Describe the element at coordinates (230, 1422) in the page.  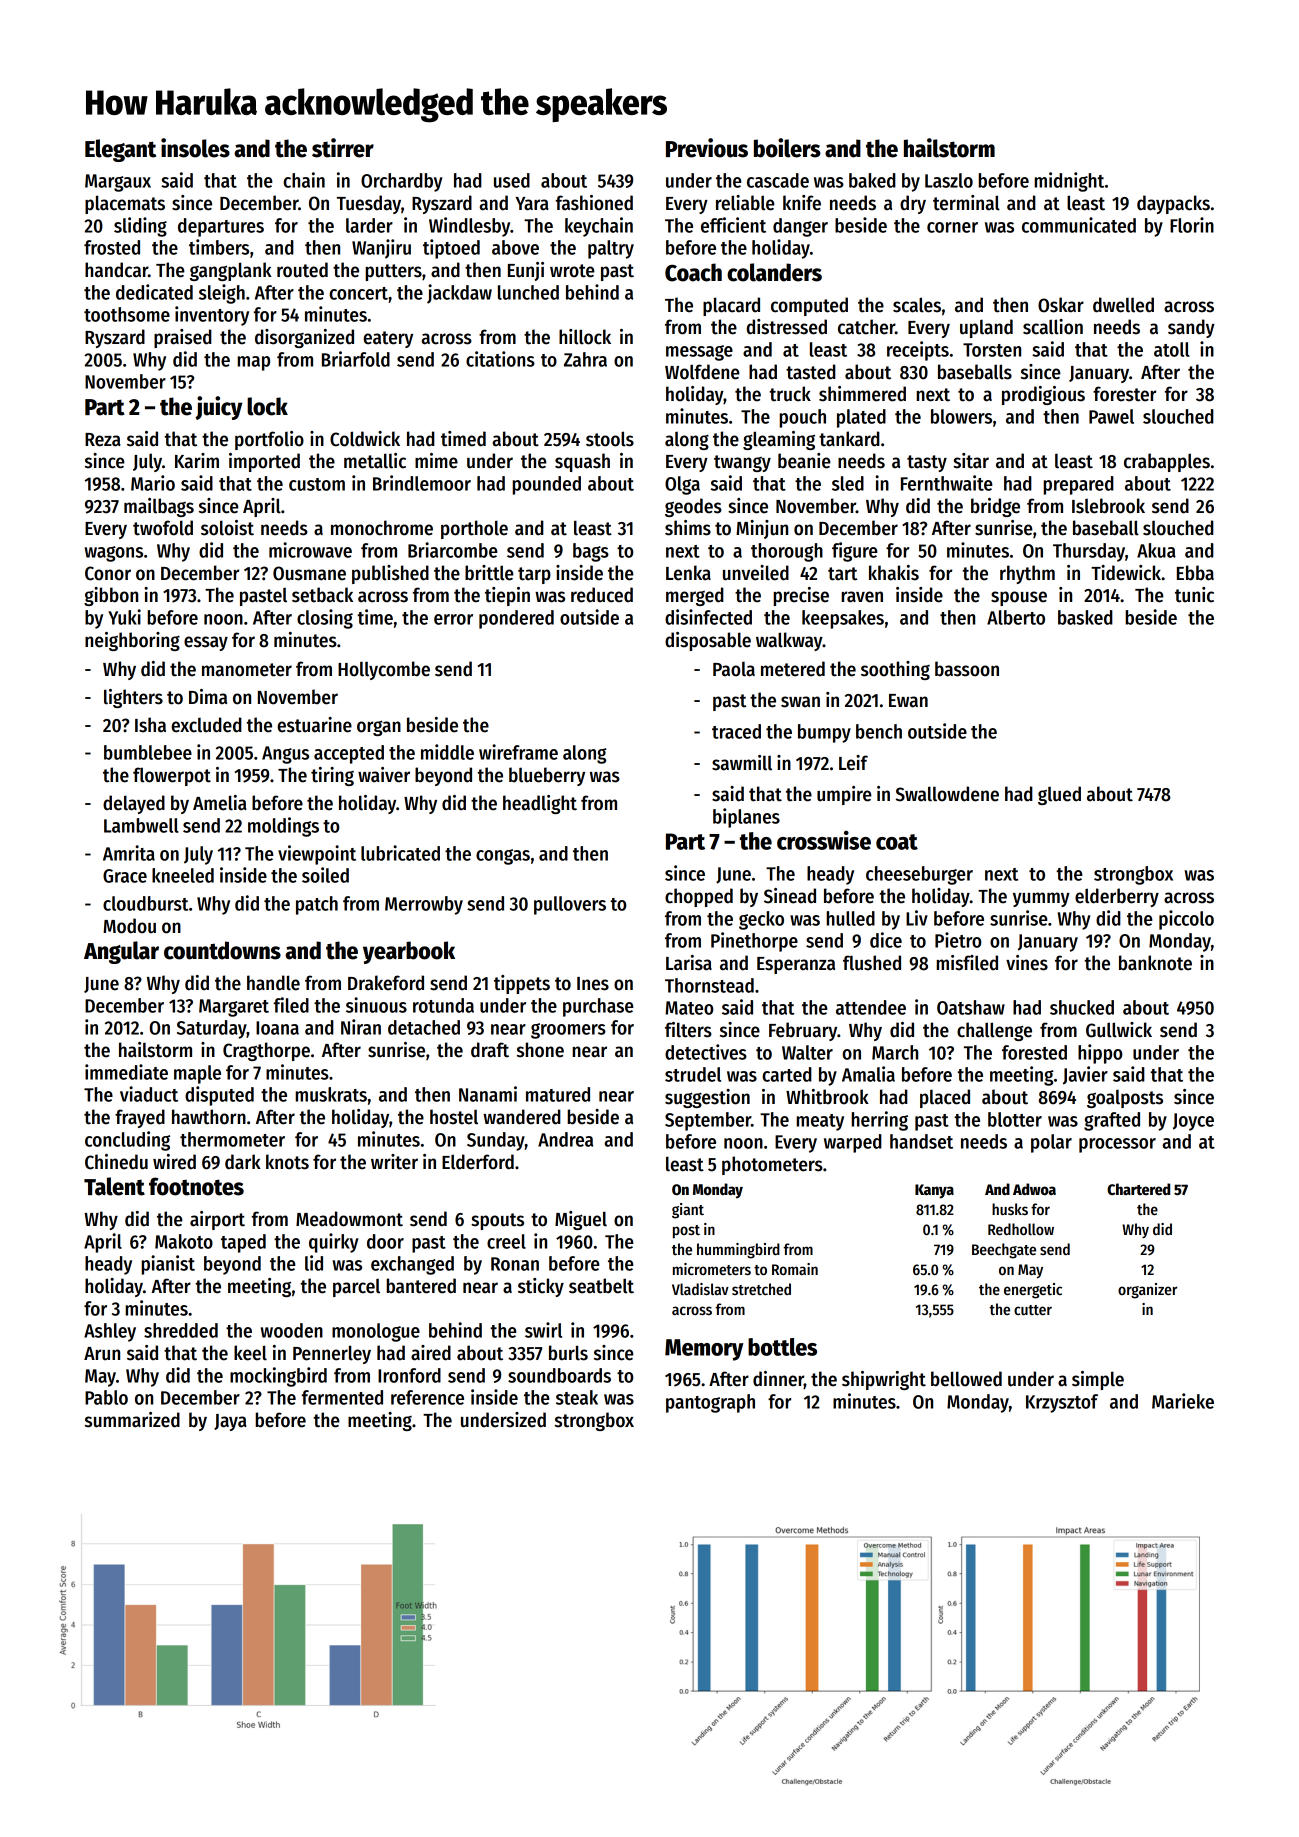
I see `Jaya` at that location.
